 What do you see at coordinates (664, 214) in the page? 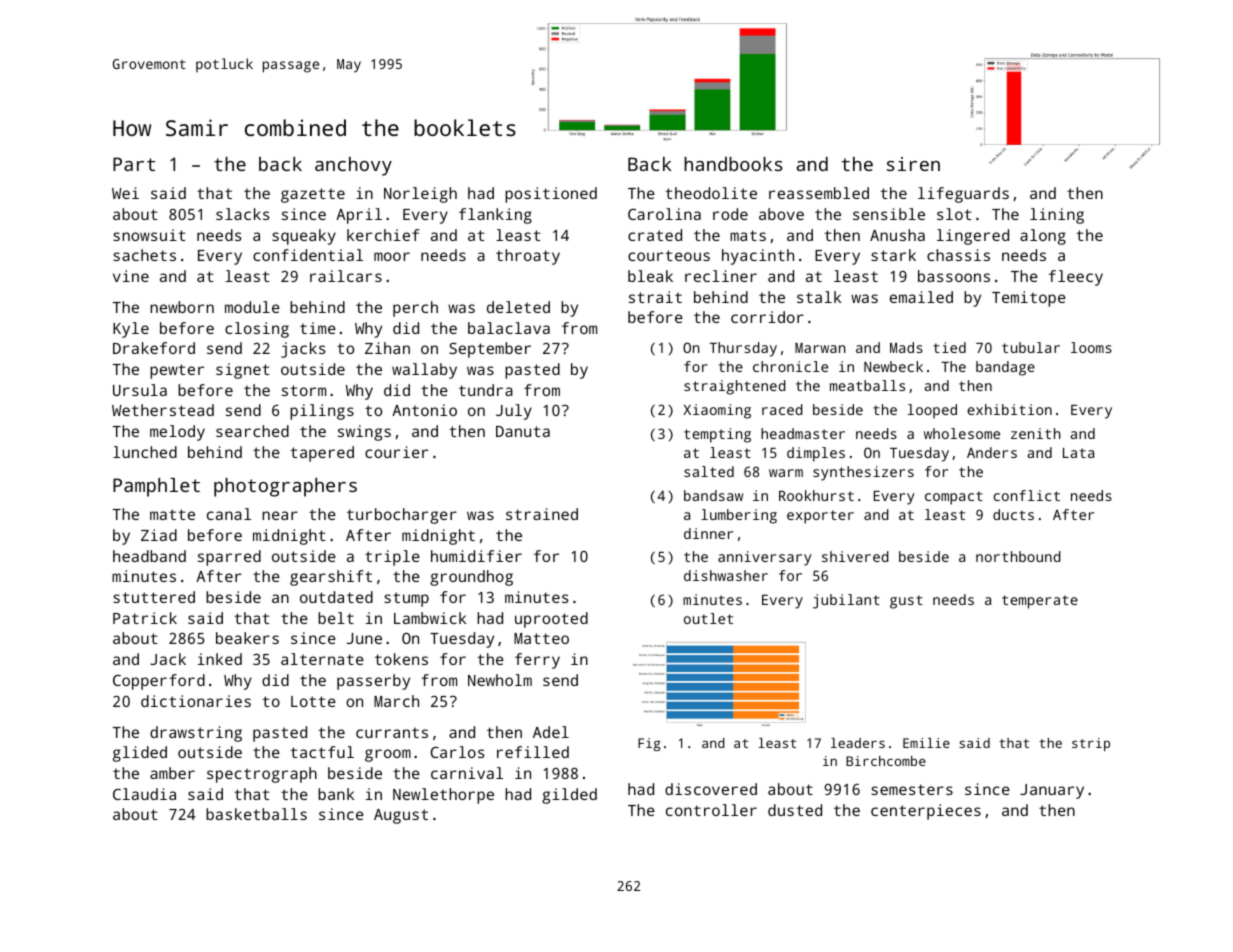
I see `Carolina` at bounding box center [664, 214].
